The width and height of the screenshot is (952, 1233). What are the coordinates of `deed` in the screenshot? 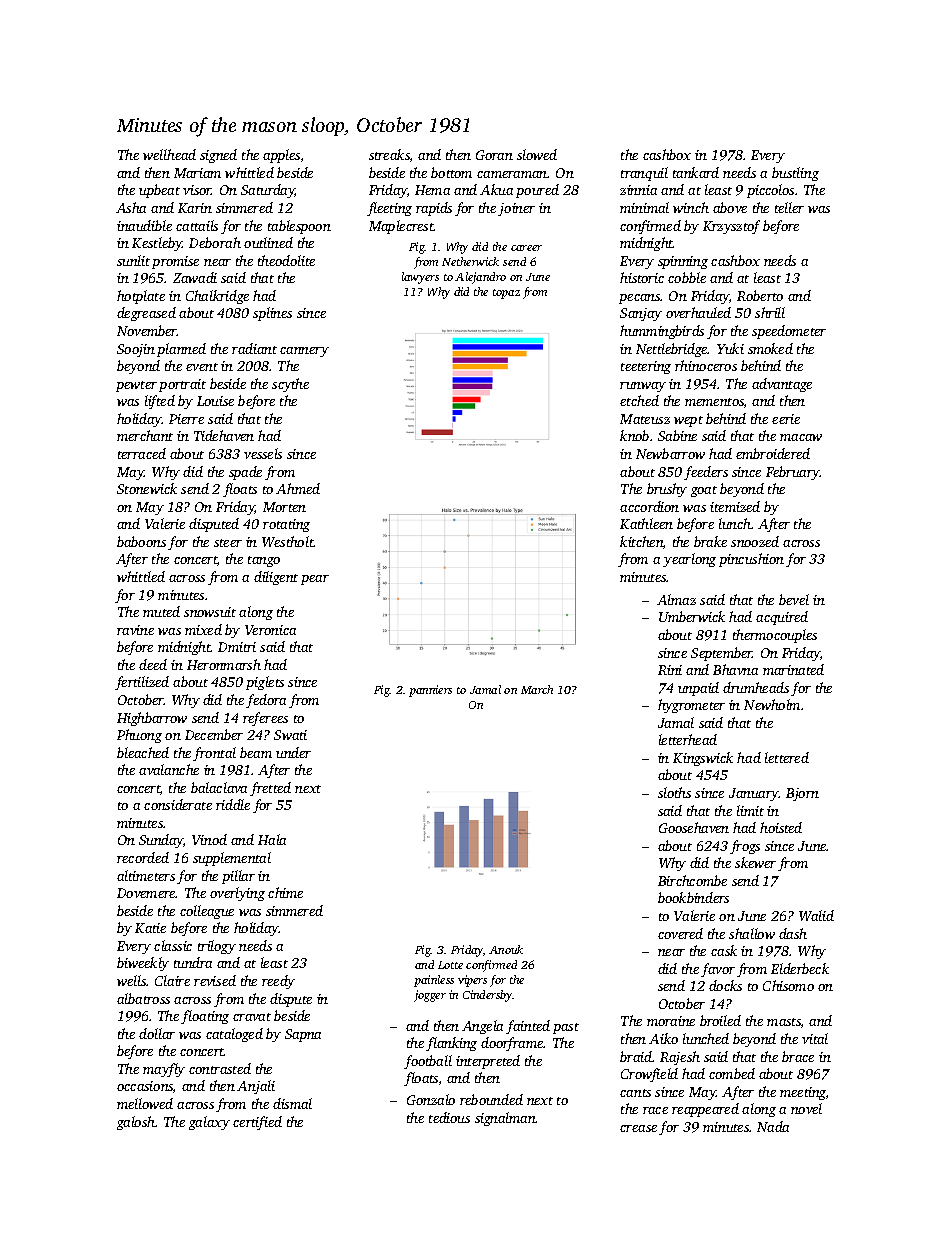 It's located at (153, 664).
